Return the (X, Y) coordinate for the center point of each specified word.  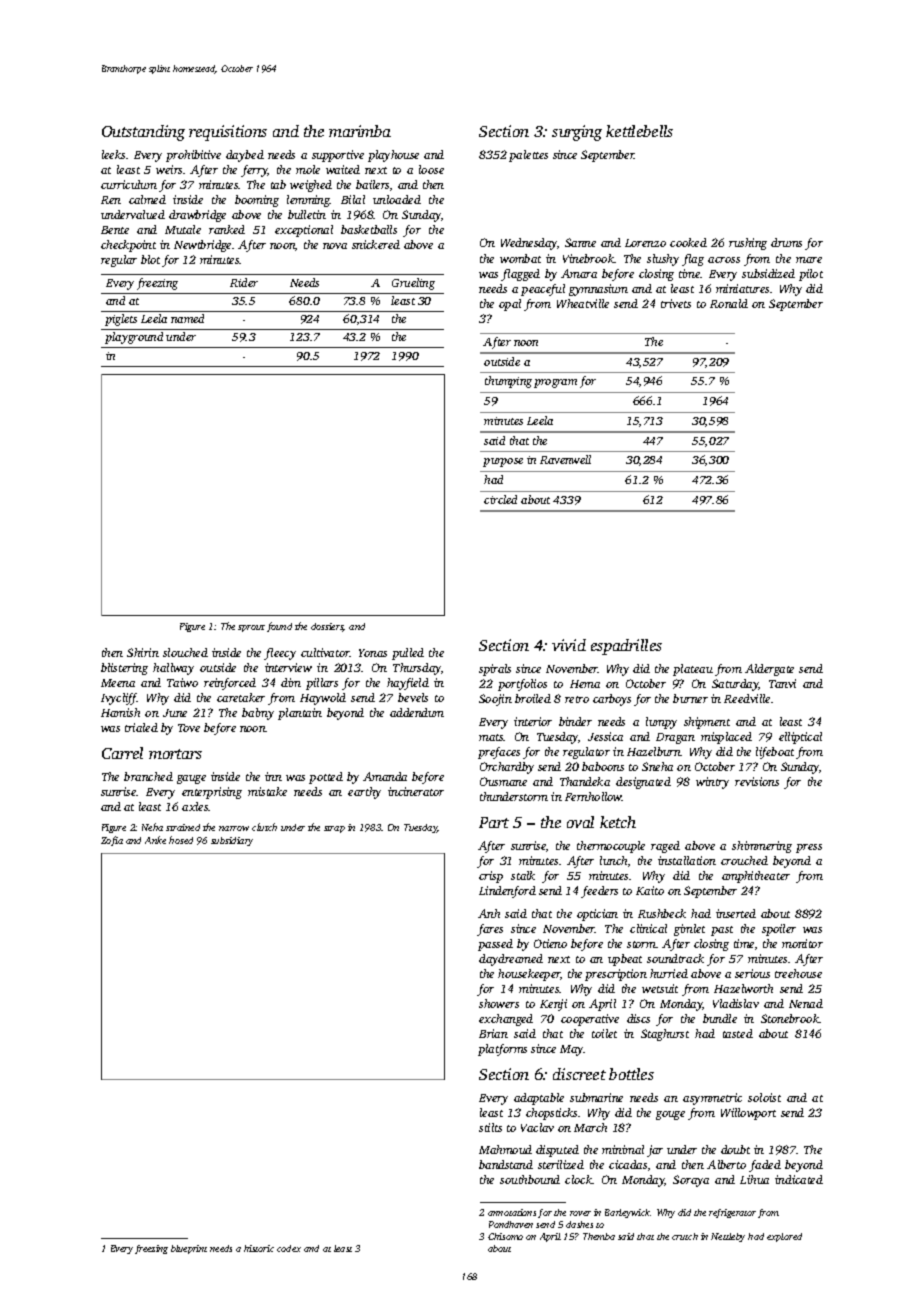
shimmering (762, 847)
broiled (533, 698)
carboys (612, 700)
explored (784, 1237)
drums (786, 242)
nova (335, 246)
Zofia (112, 841)
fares (490, 930)
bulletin (307, 214)
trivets (676, 303)
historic (259, 1248)
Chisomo (505, 1236)
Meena (118, 683)
